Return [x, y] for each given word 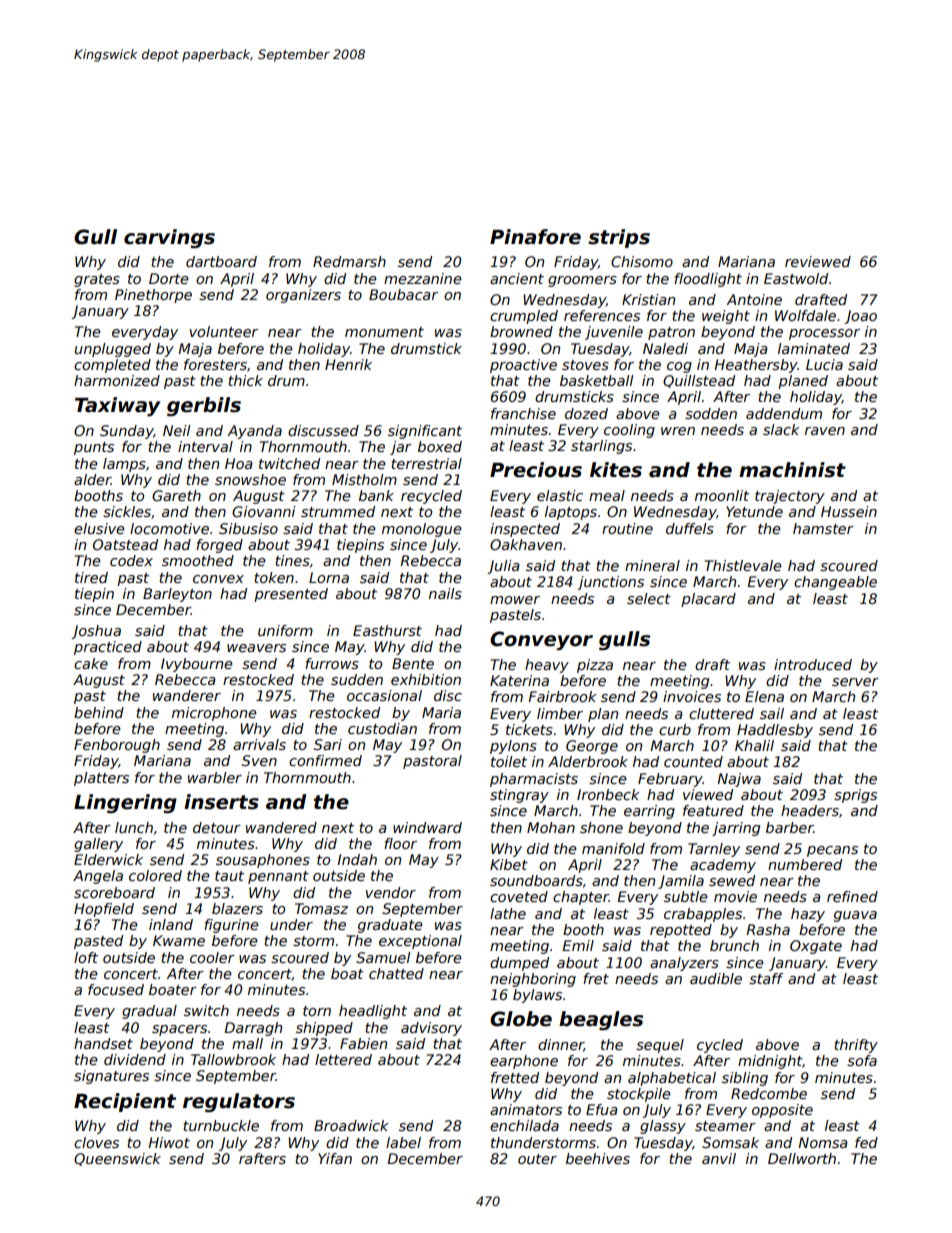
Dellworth [802, 1158]
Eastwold [796, 278]
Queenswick [117, 1159]
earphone [524, 1062]
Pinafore [535, 237]
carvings [169, 238]
